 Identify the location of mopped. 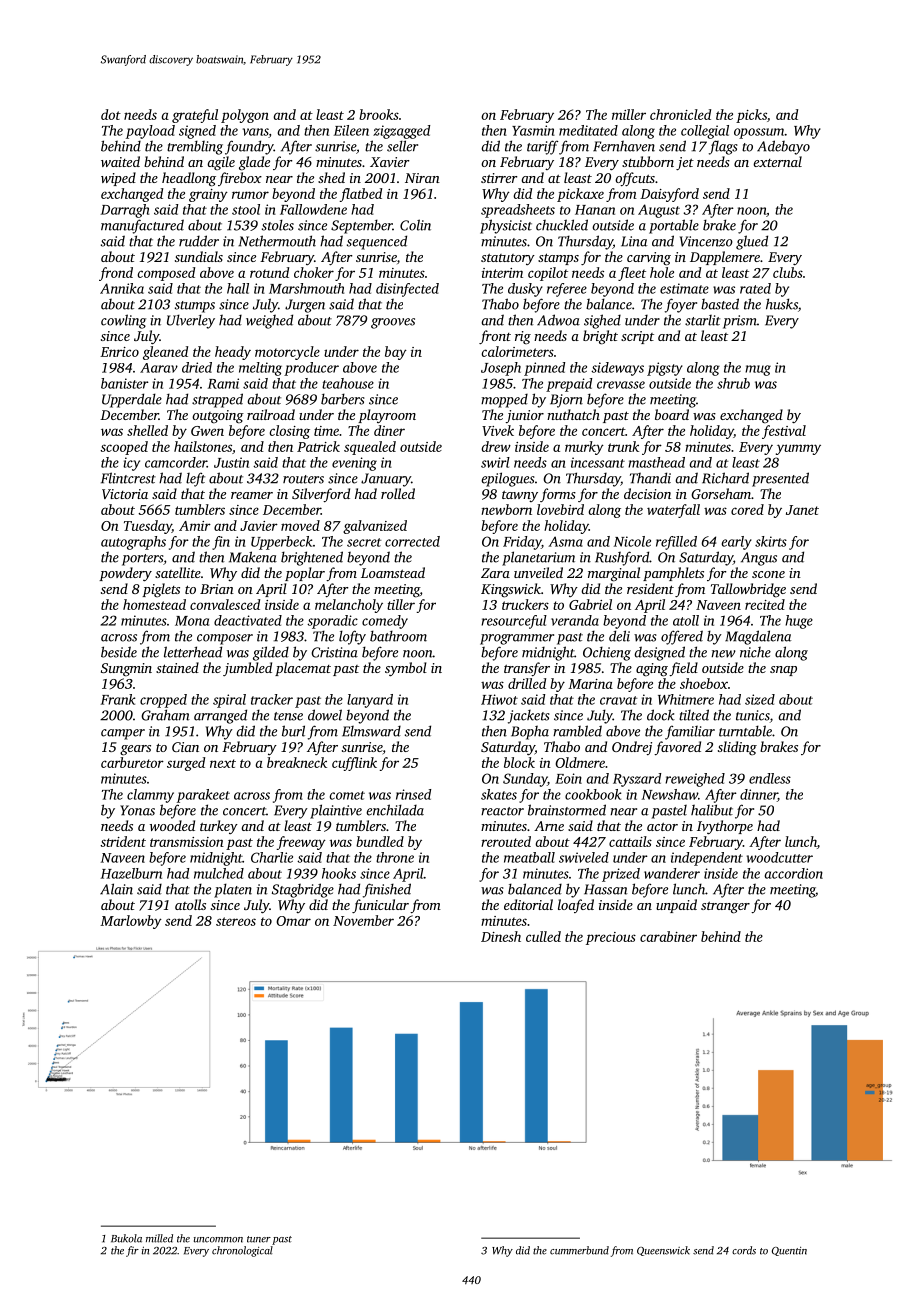
(504, 401).
